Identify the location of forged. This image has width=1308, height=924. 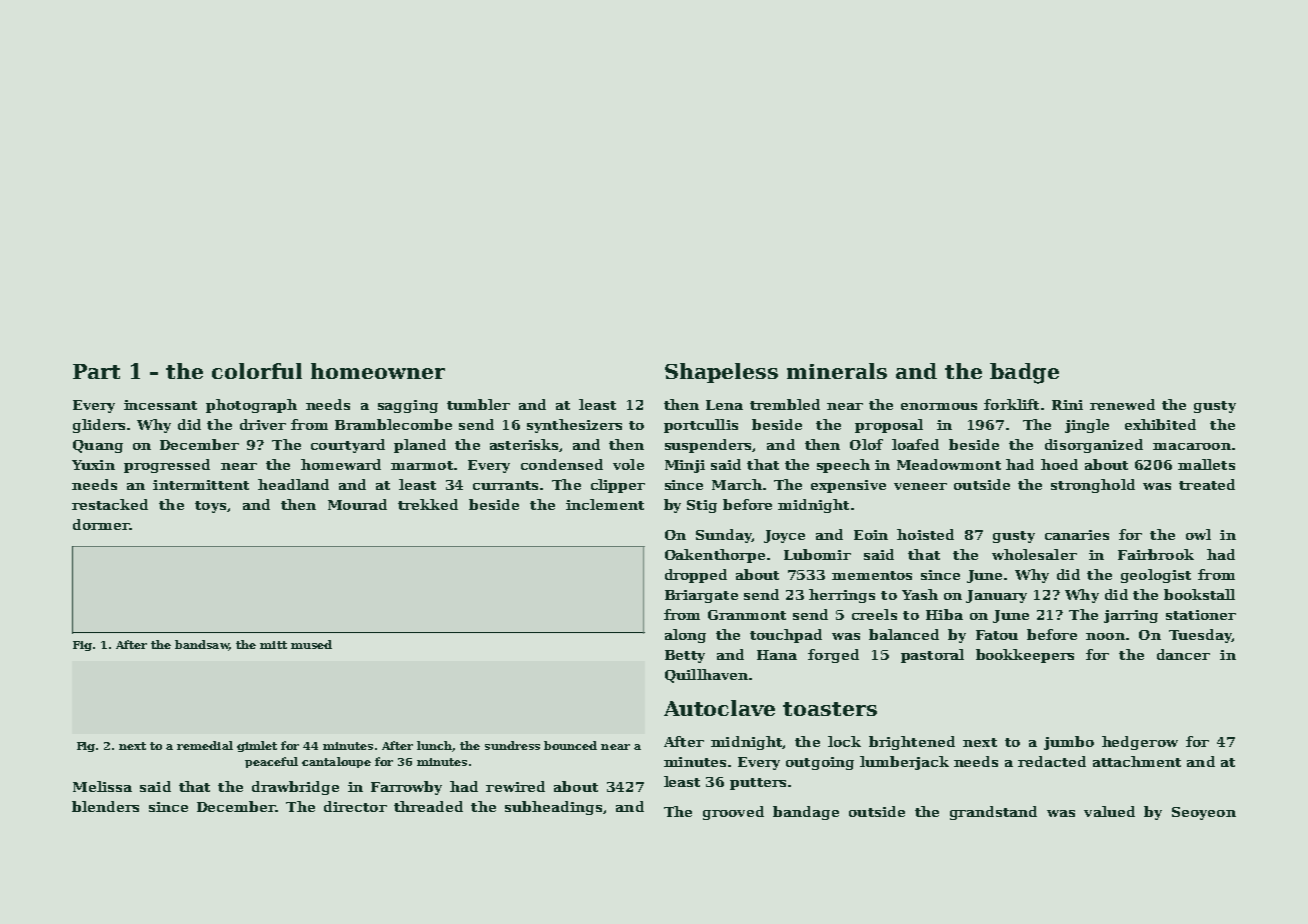
(833, 656).
